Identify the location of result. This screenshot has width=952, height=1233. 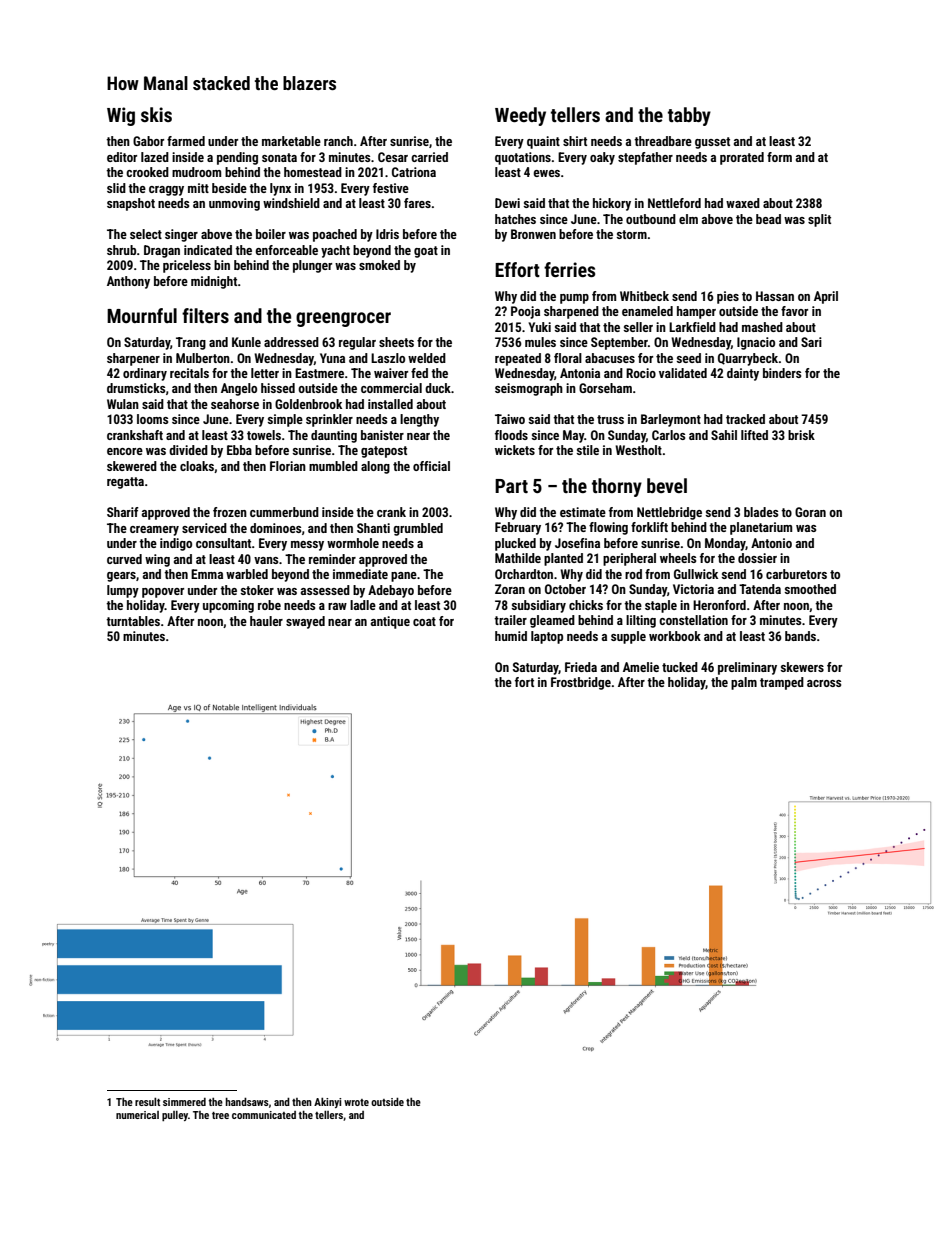
(147, 1102).
